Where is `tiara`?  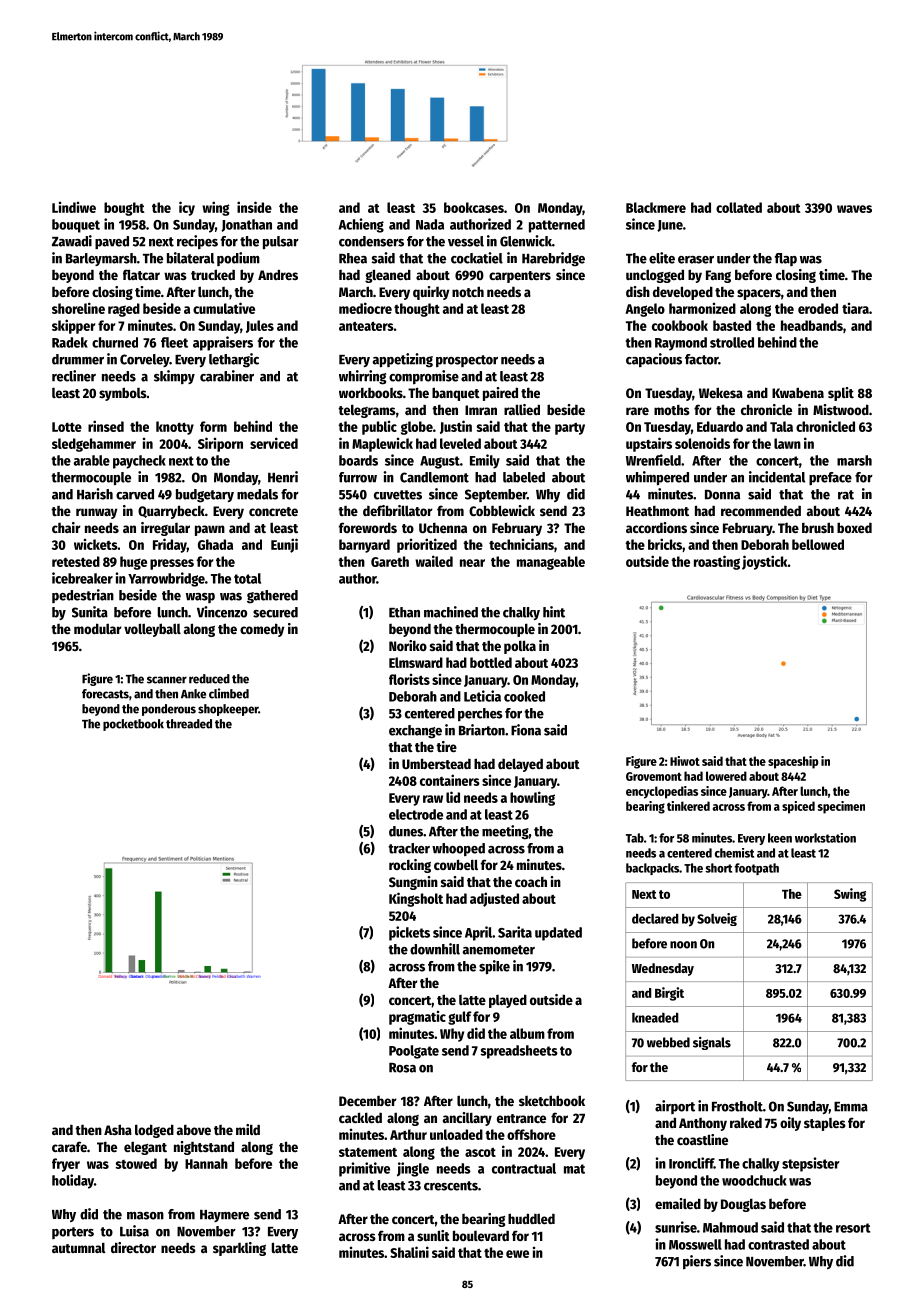
tiara is located at coordinates (855, 308).
